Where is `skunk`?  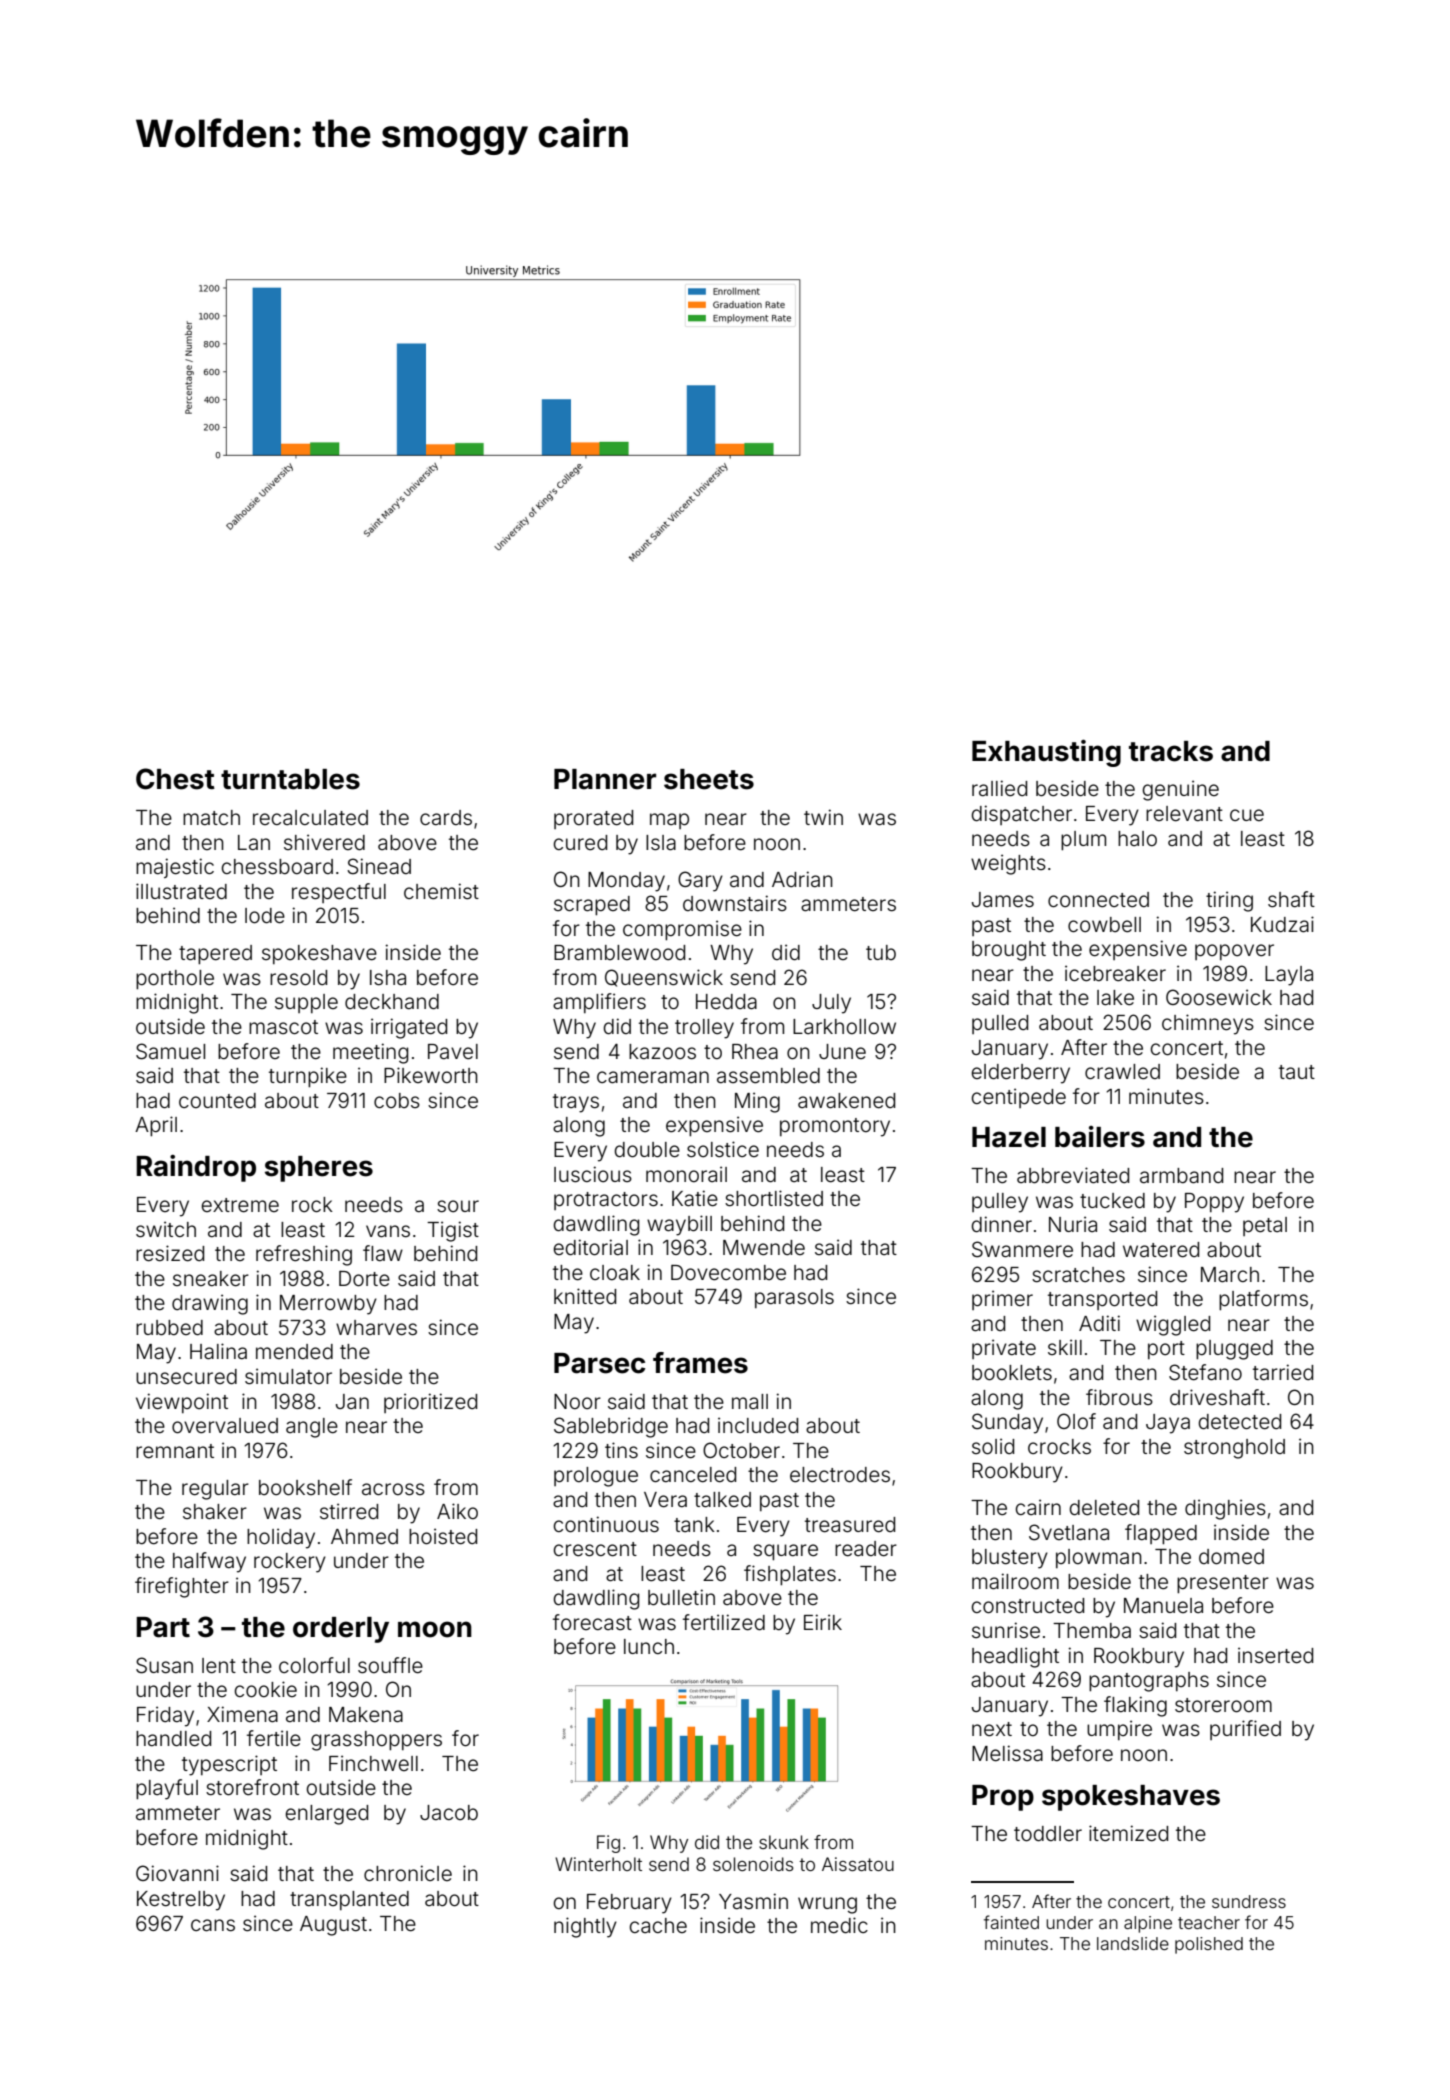 skunk is located at coordinates (784, 1842).
